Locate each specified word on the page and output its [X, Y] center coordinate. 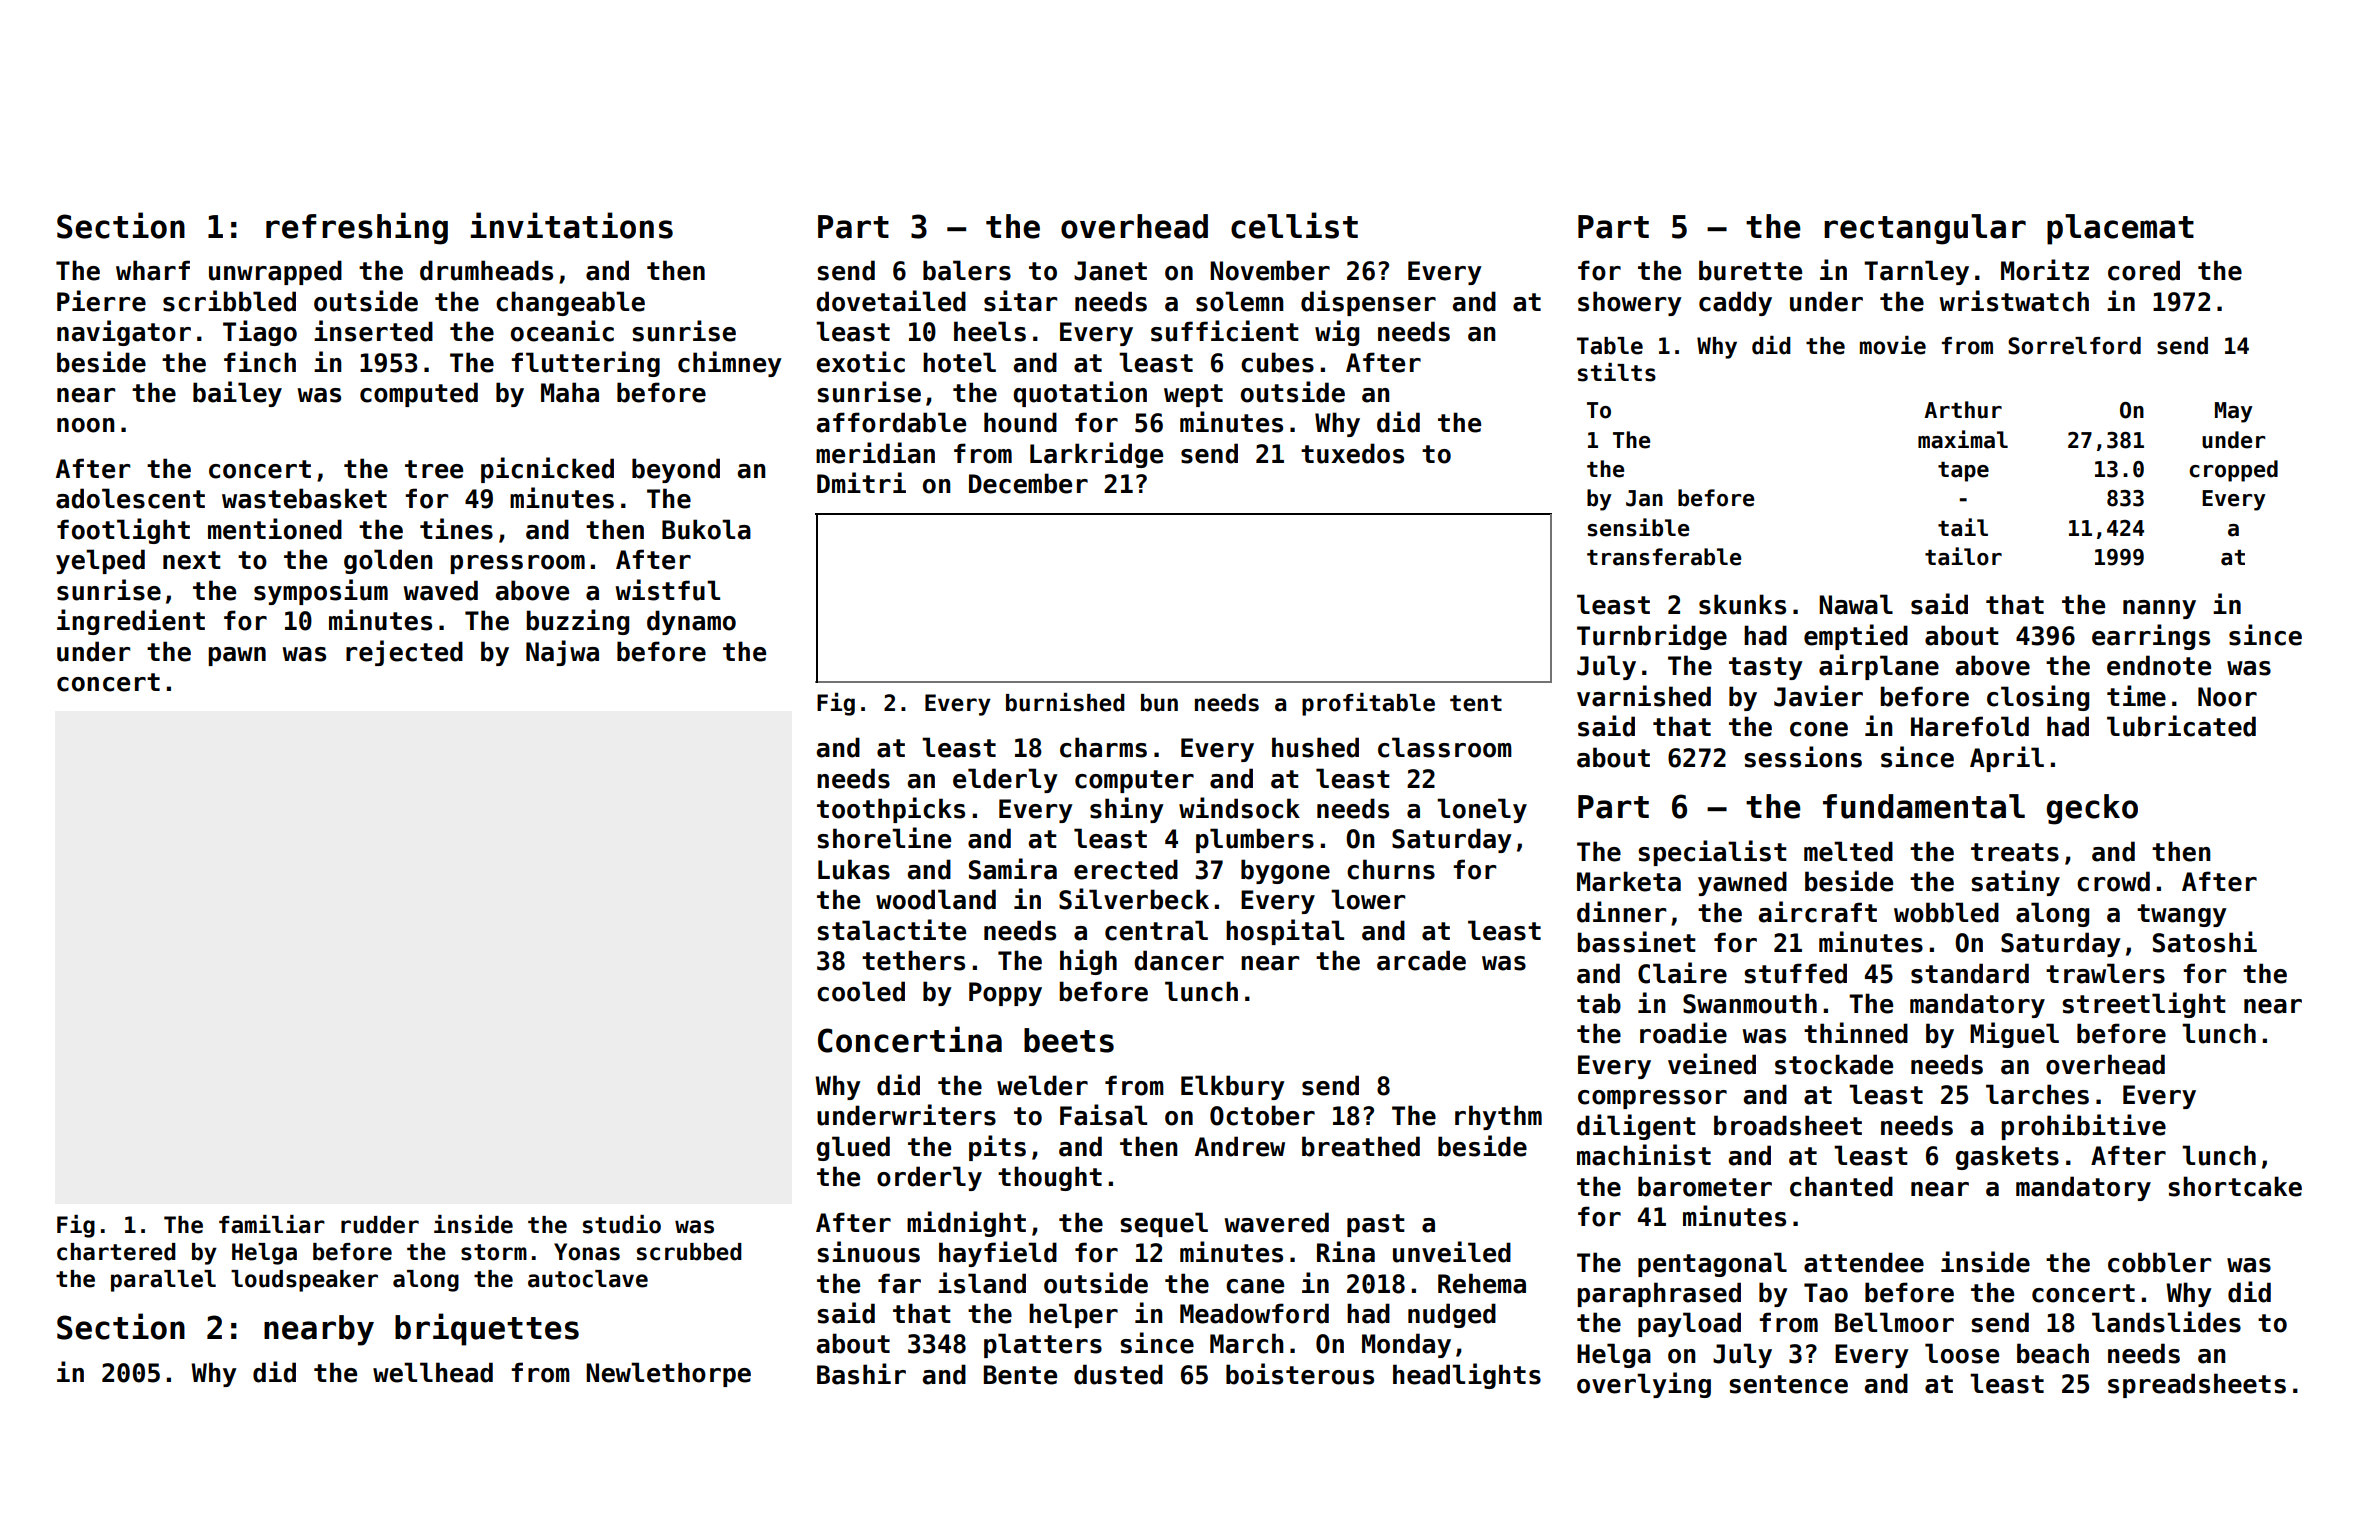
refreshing [357, 228]
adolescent [130, 498]
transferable [1664, 557]
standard [1970, 973]
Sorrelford [2074, 346]
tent [1476, 703]
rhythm [1498, 1117]
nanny [2159, 609]
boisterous [1300, 1374]
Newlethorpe [668, 1374]
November [1270, 270]
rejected [404, 653]
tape [1963, 472]
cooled [861, 991]
